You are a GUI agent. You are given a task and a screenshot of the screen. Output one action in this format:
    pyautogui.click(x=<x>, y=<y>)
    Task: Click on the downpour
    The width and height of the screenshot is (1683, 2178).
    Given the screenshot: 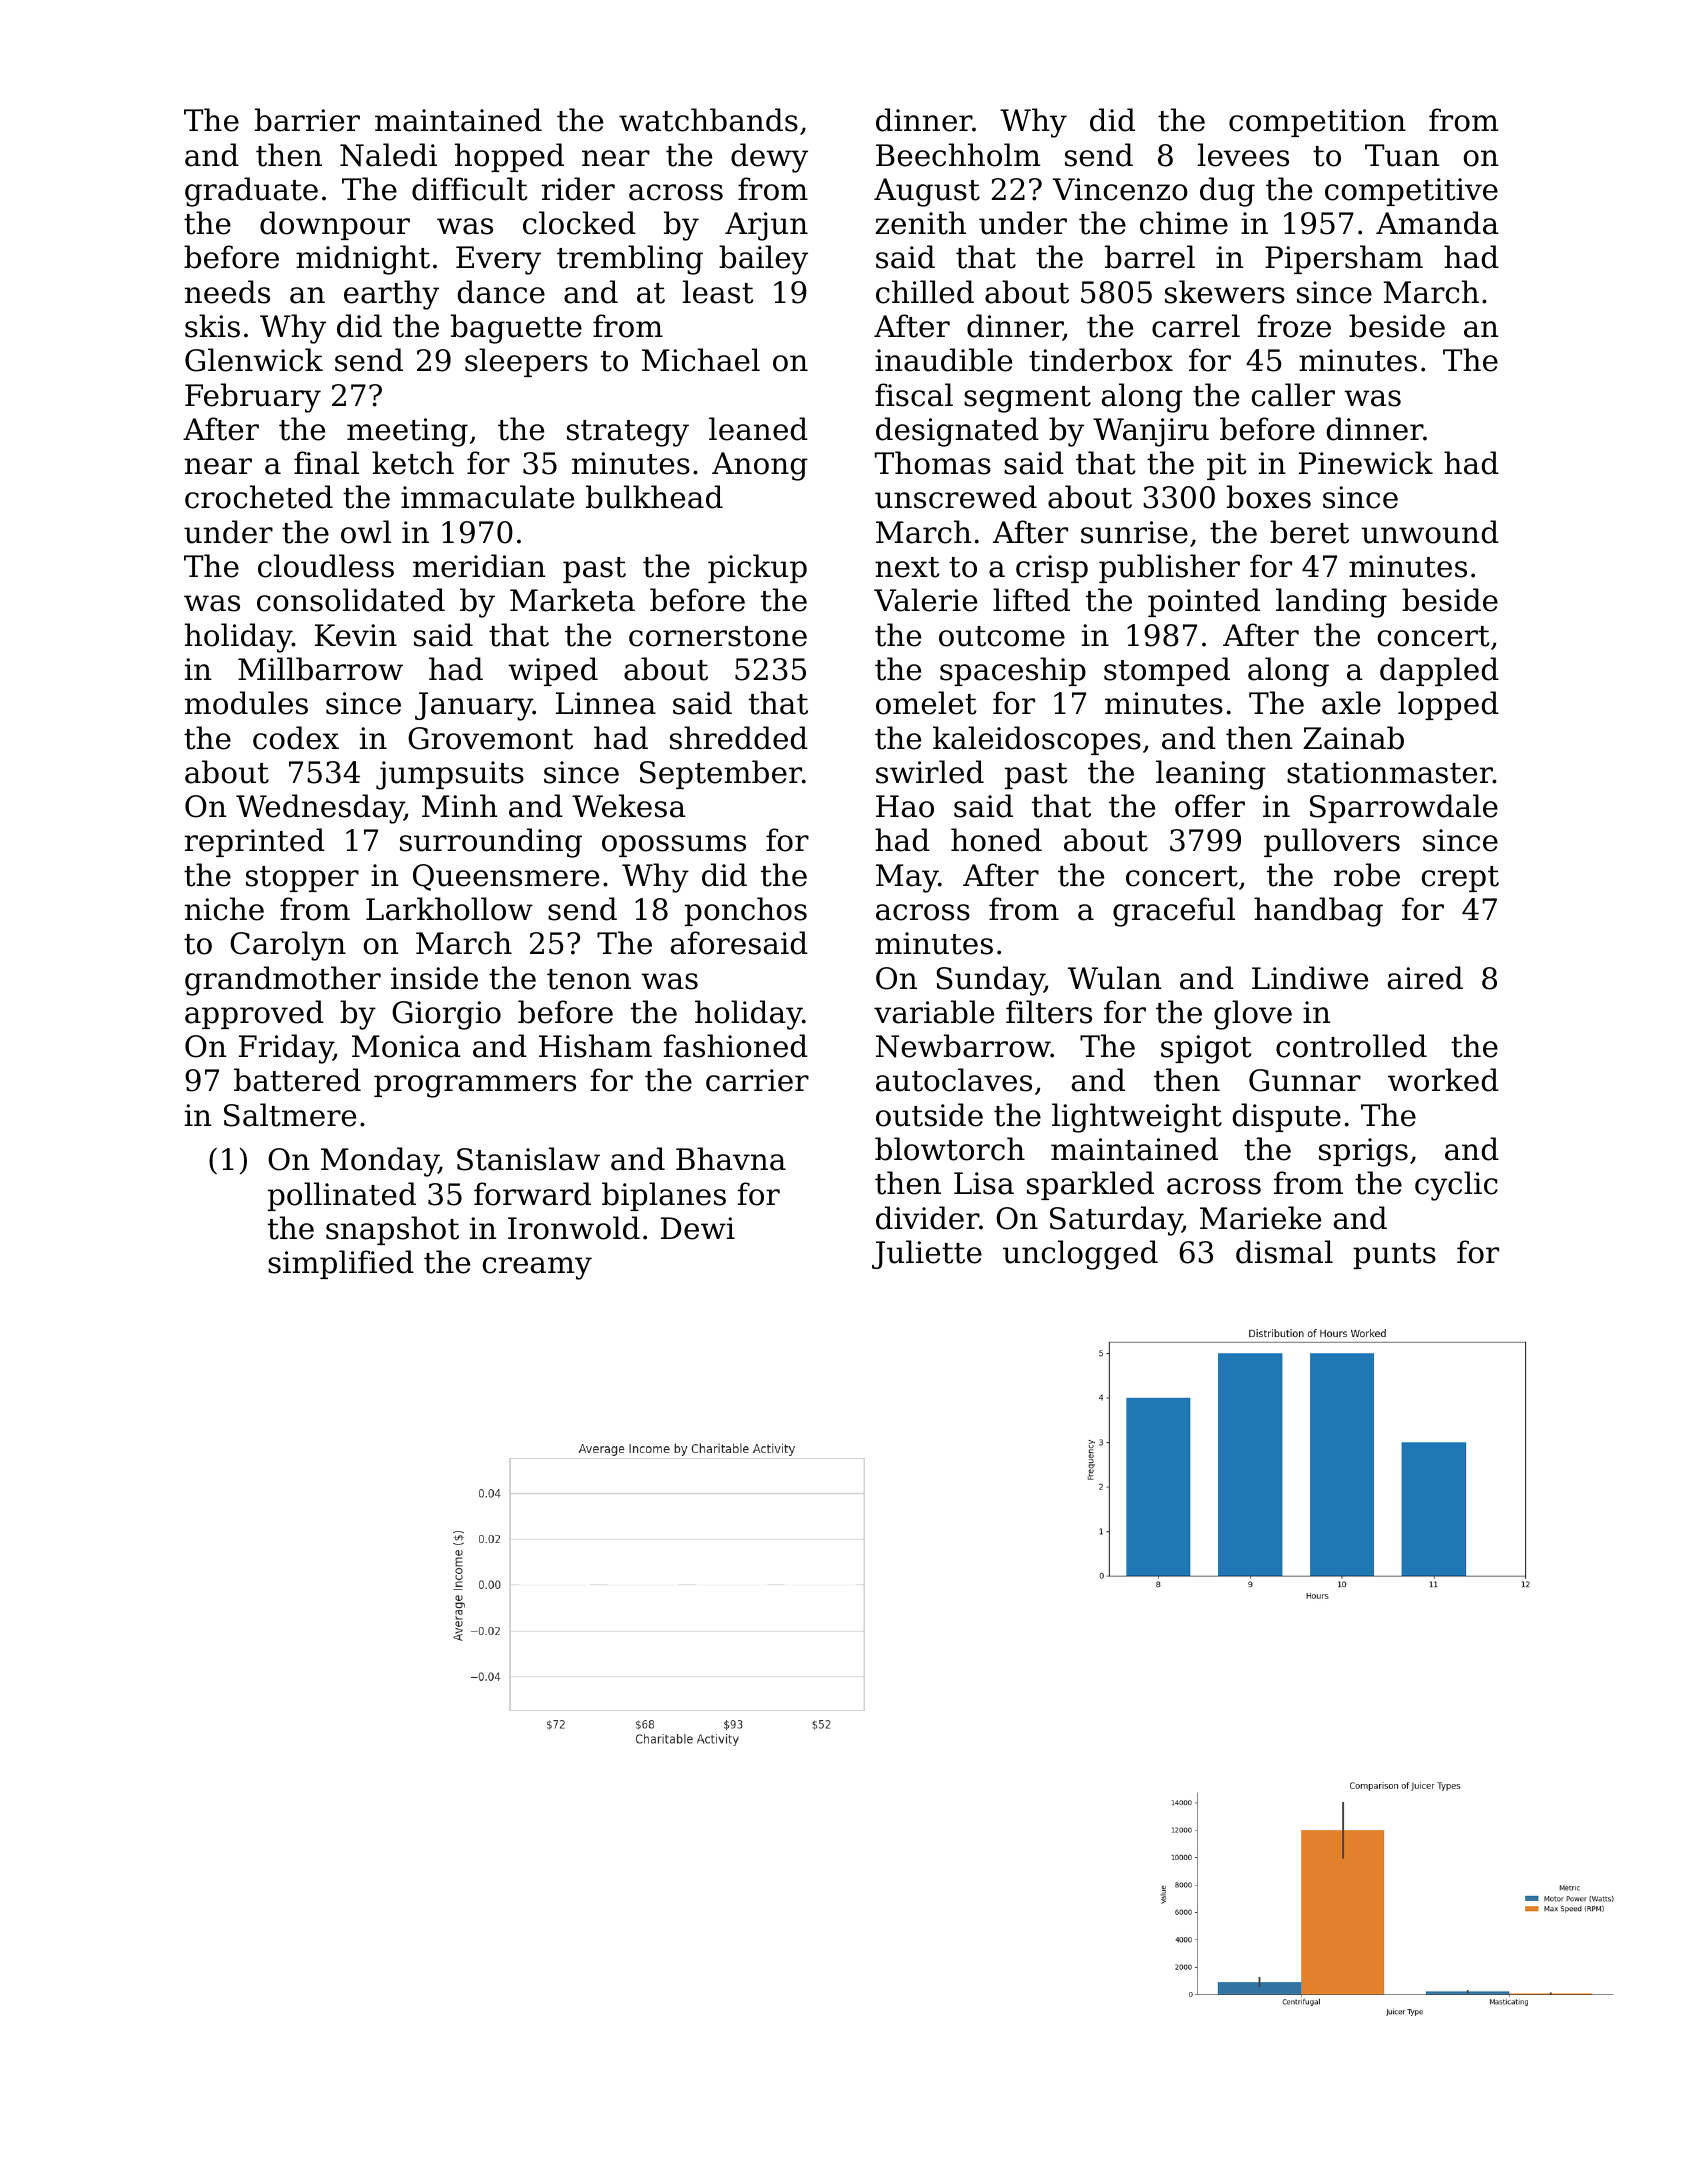 What is the action you would take?
    pyautogui.click(x=335, y=225)
